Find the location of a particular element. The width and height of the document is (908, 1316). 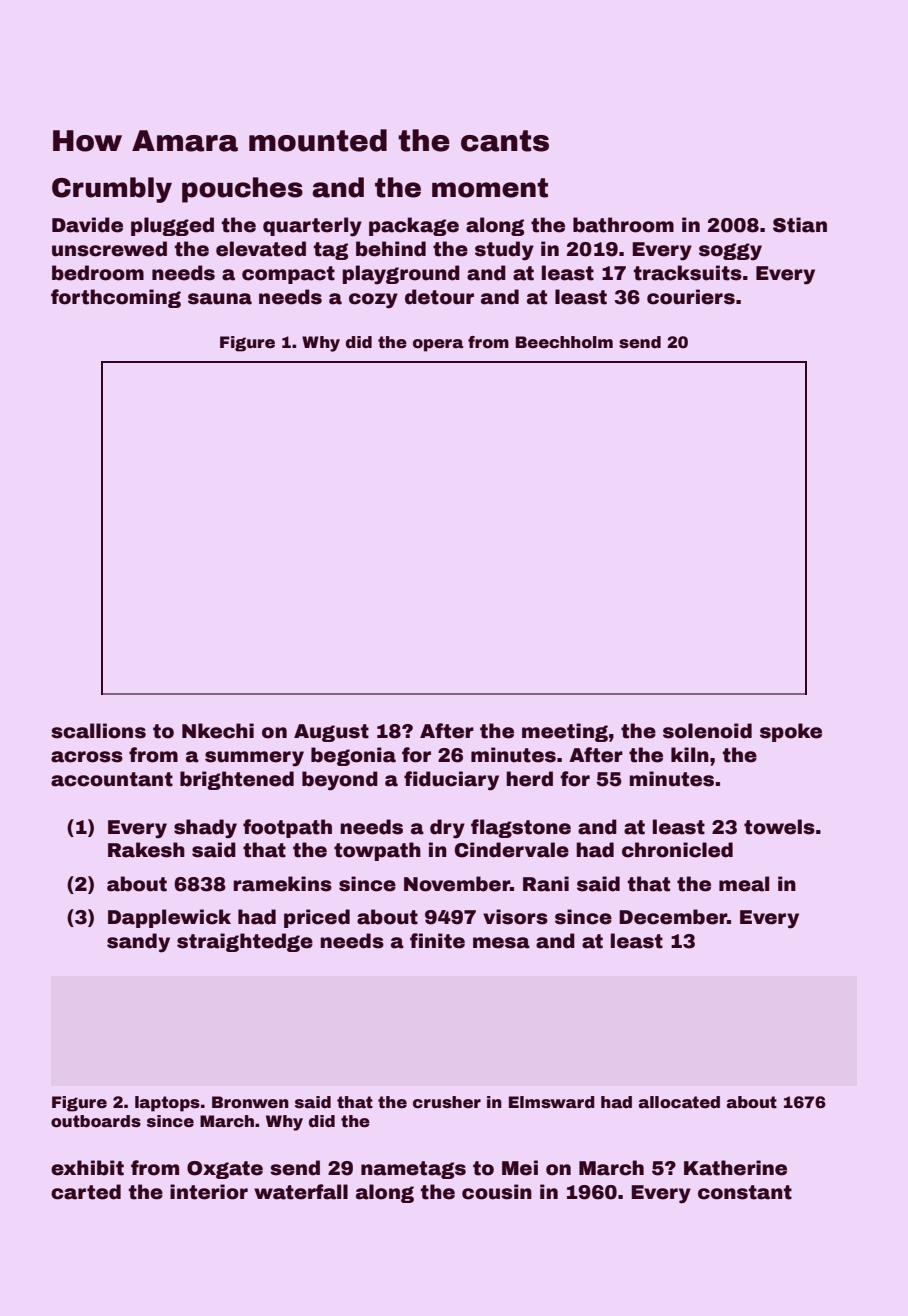

moment is located at coordinates (490, 188).
